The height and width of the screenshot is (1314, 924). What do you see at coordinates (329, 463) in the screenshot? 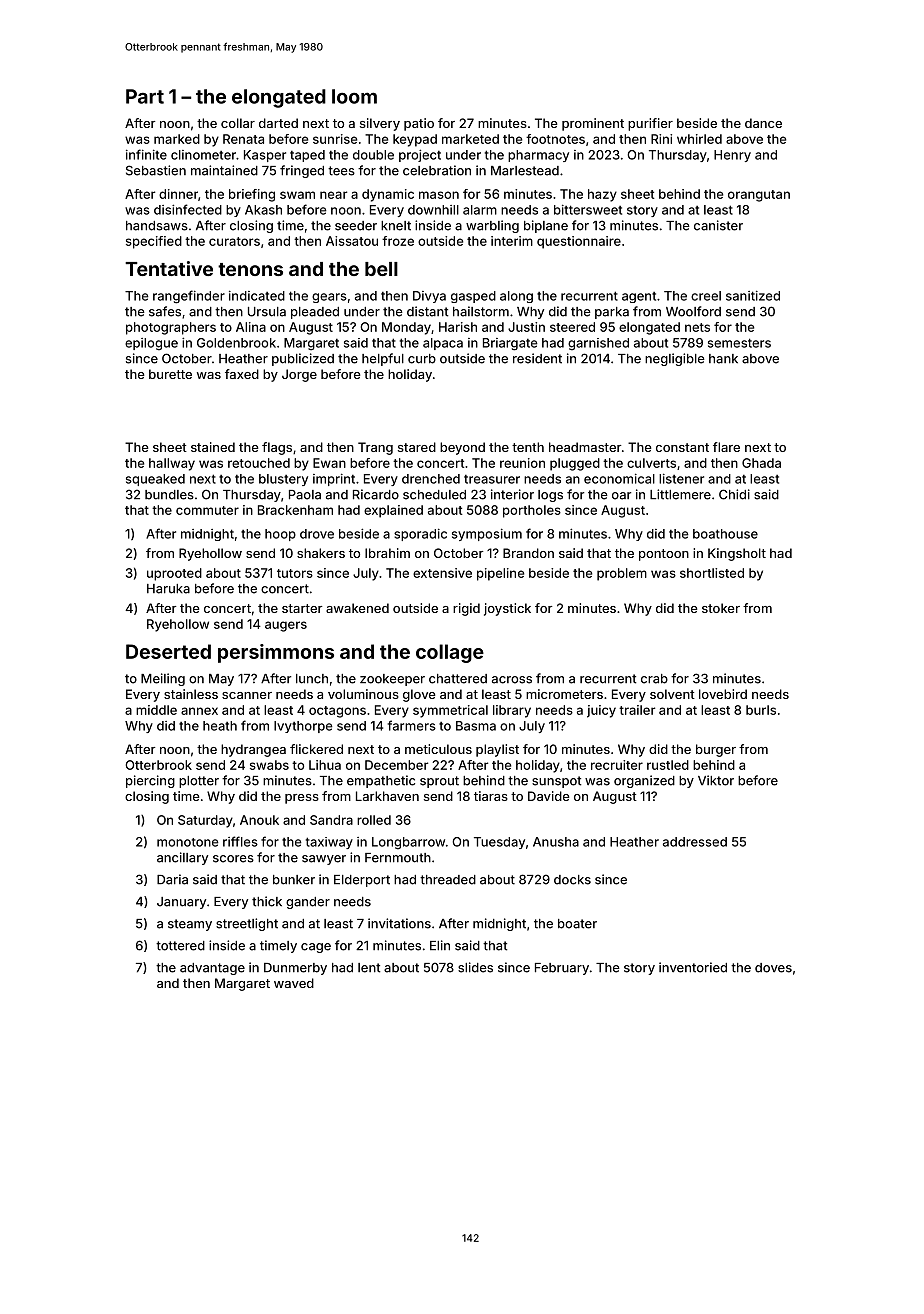
I see `Ewan` at bounding box center [329, 463].
